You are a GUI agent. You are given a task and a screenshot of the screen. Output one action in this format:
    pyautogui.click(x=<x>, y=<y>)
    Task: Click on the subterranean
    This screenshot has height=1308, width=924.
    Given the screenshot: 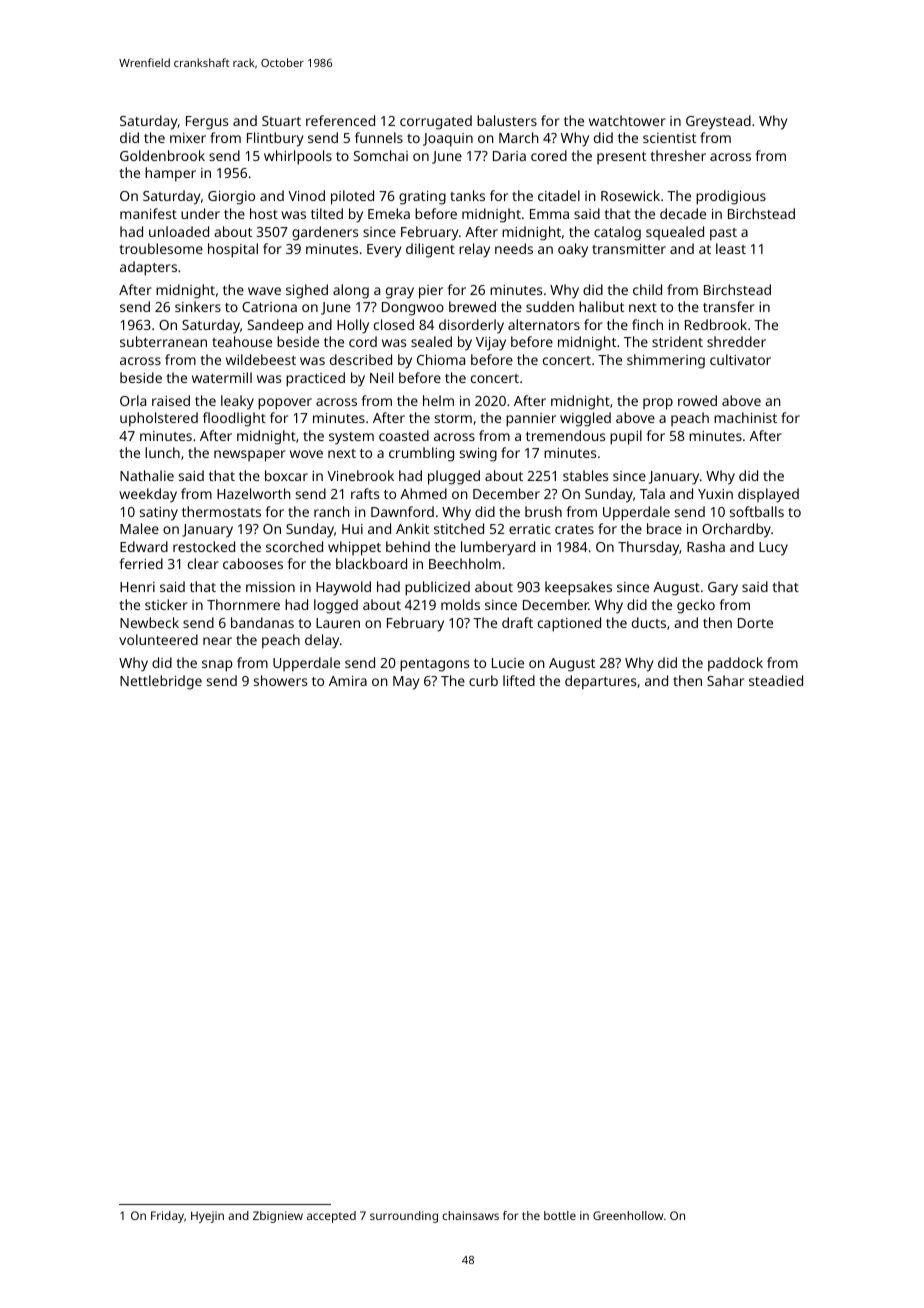 What is the action you would take?
    pyautogui.click(x=163, y=341)
